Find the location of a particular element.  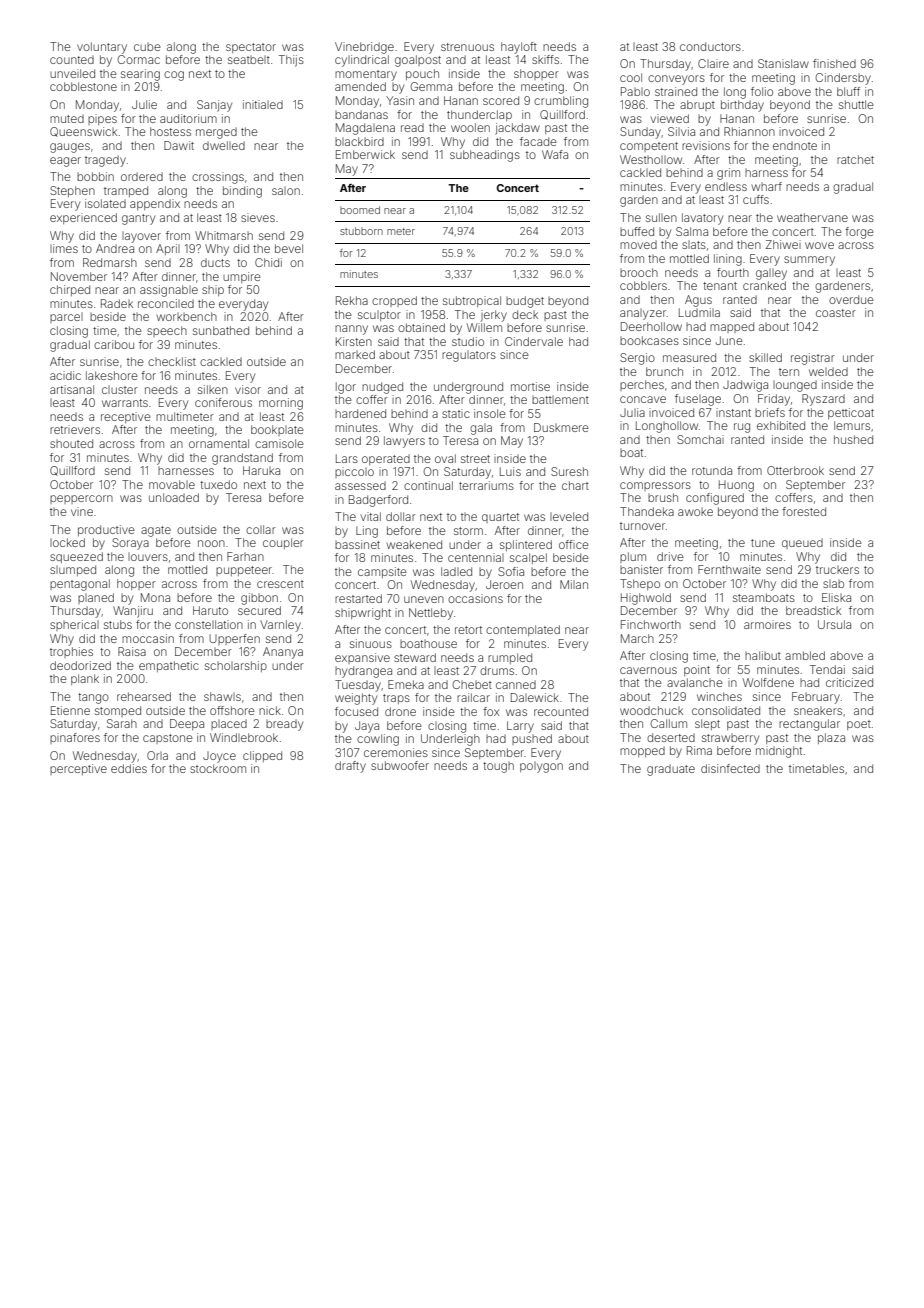

Deepa is located at coordinates (187, 724).
